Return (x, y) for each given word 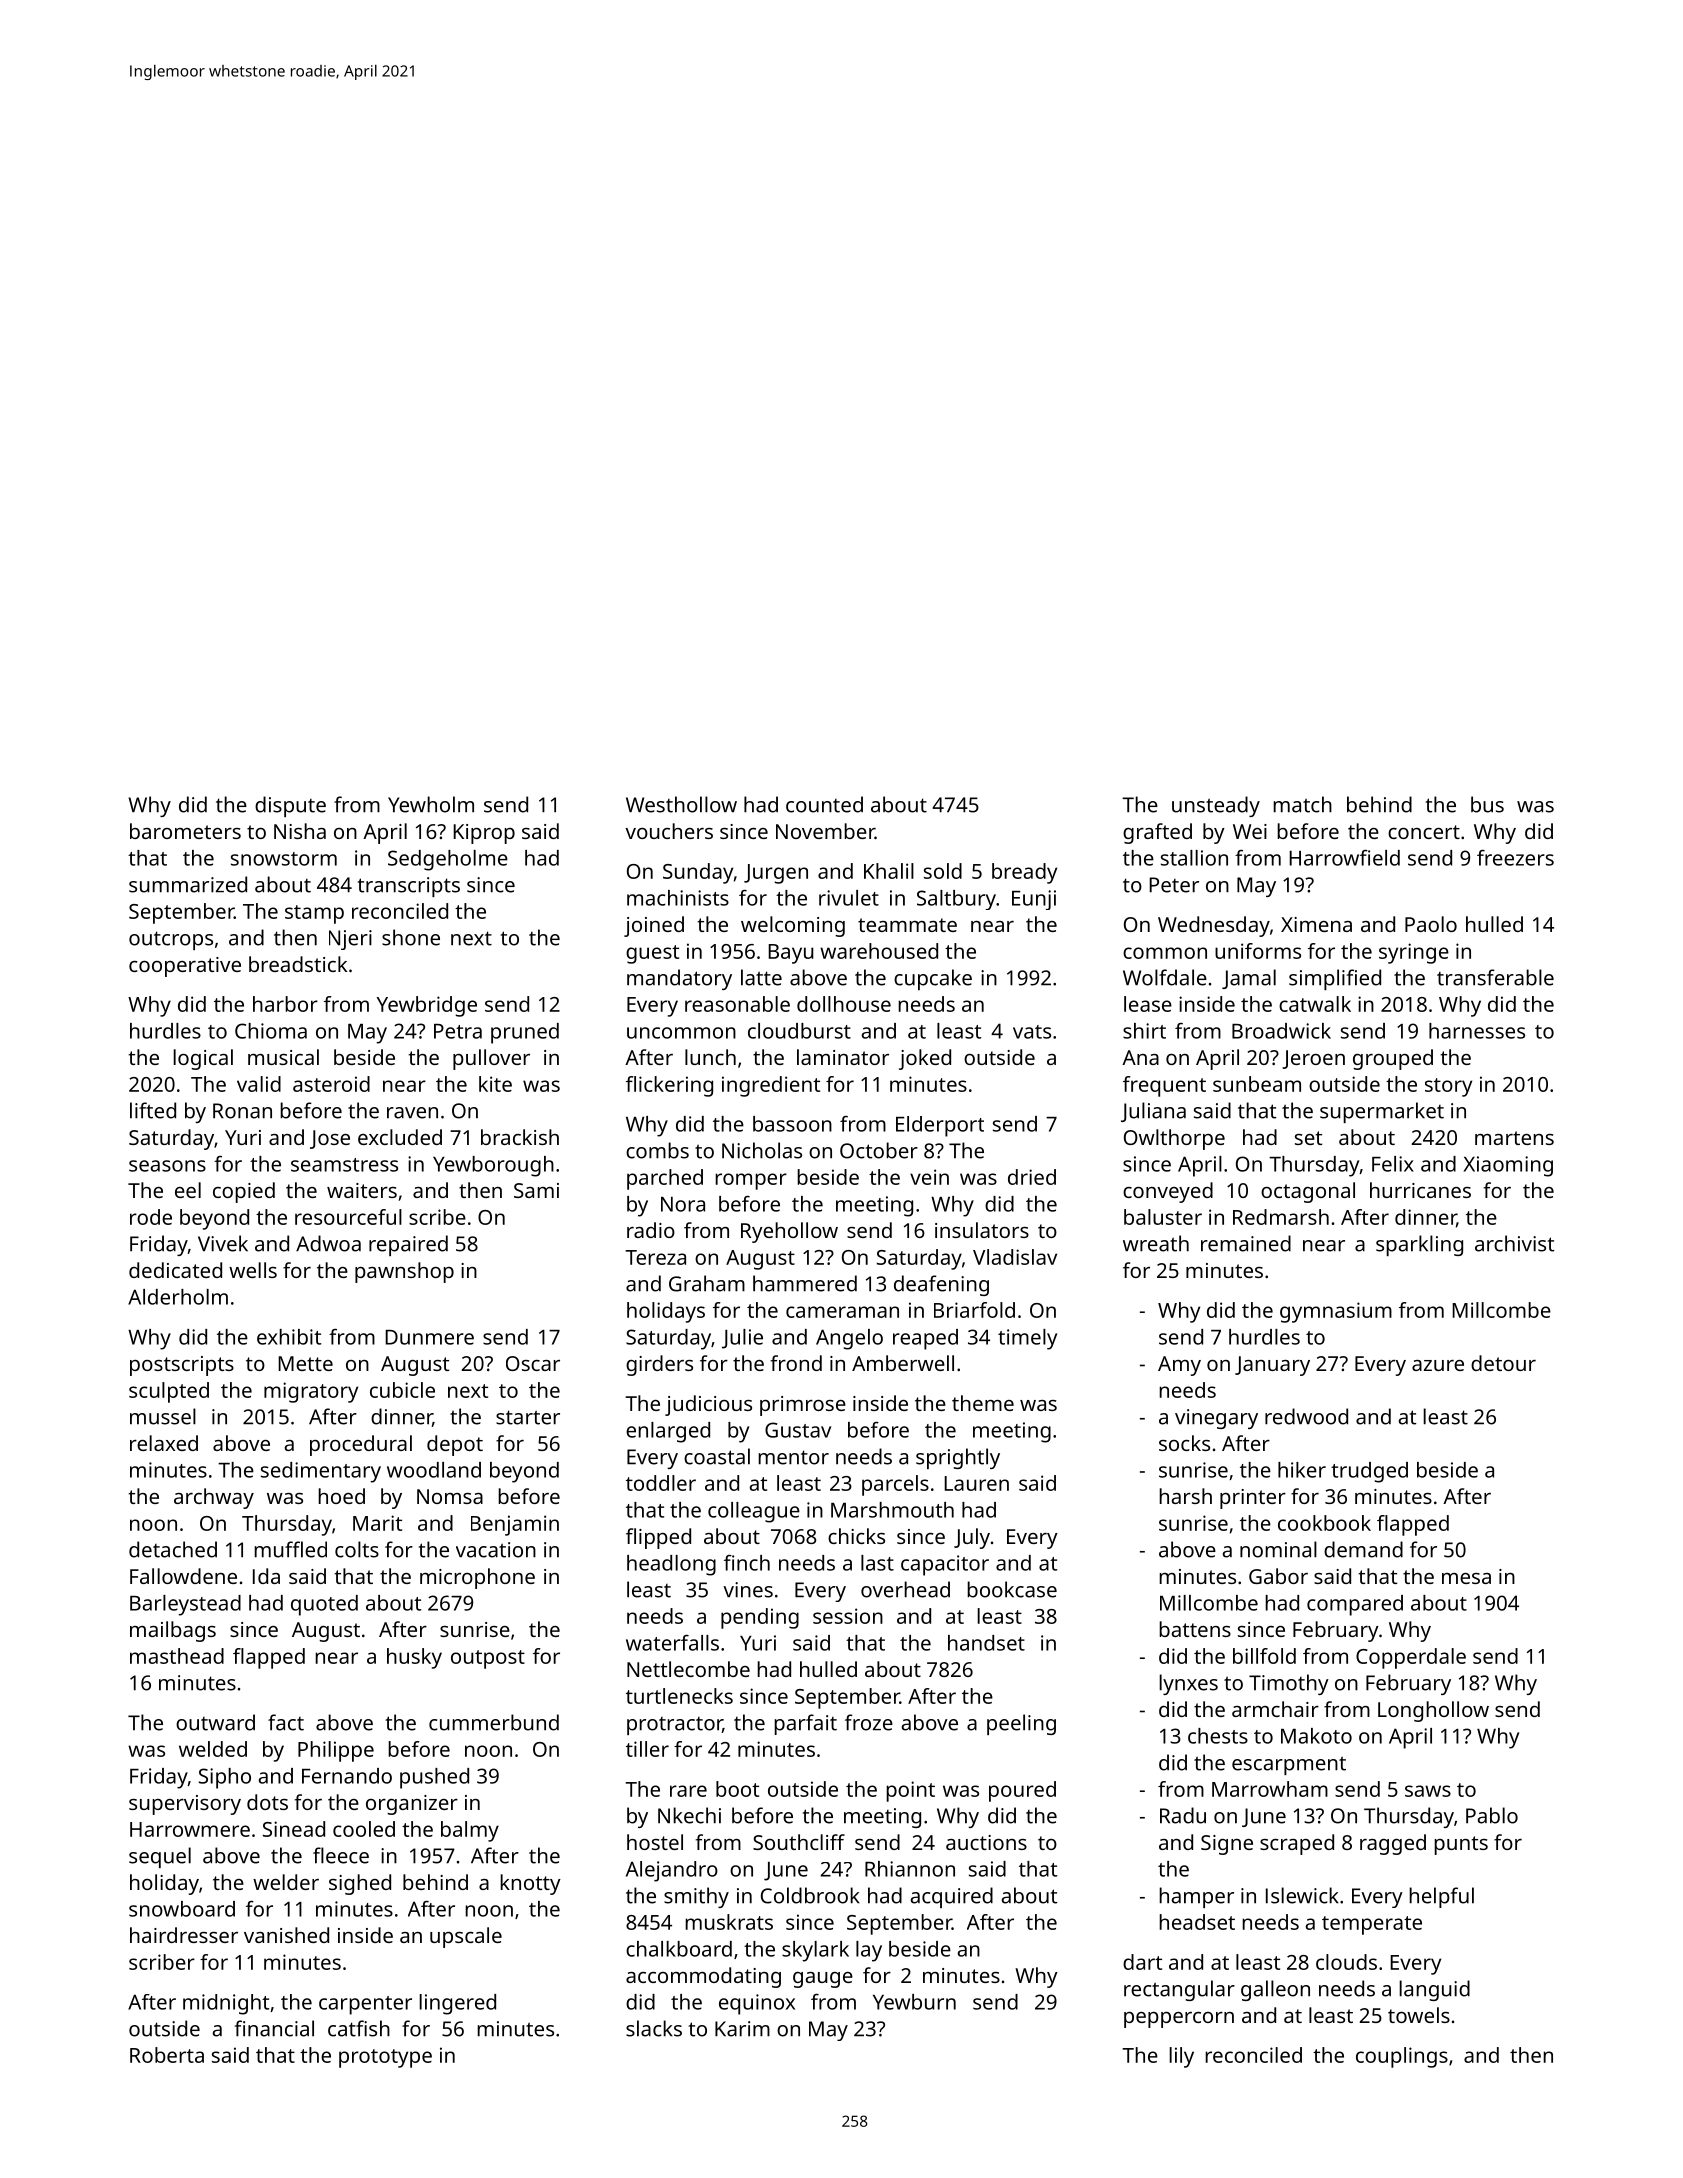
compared (1355, 1605)
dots (267, 1802)
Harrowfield (1344, 858)
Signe (1227, 1845)
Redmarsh (1281, 1217)
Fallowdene (183, 1576)
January (1272, 1366)
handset (986, 1643)
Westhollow (681, 804)
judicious (708, 1405)
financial (274, 2028)
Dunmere (429, 1337)
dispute (290, 806)
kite (495, 1084)
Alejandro (672, 1871)
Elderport (940, 1126)
